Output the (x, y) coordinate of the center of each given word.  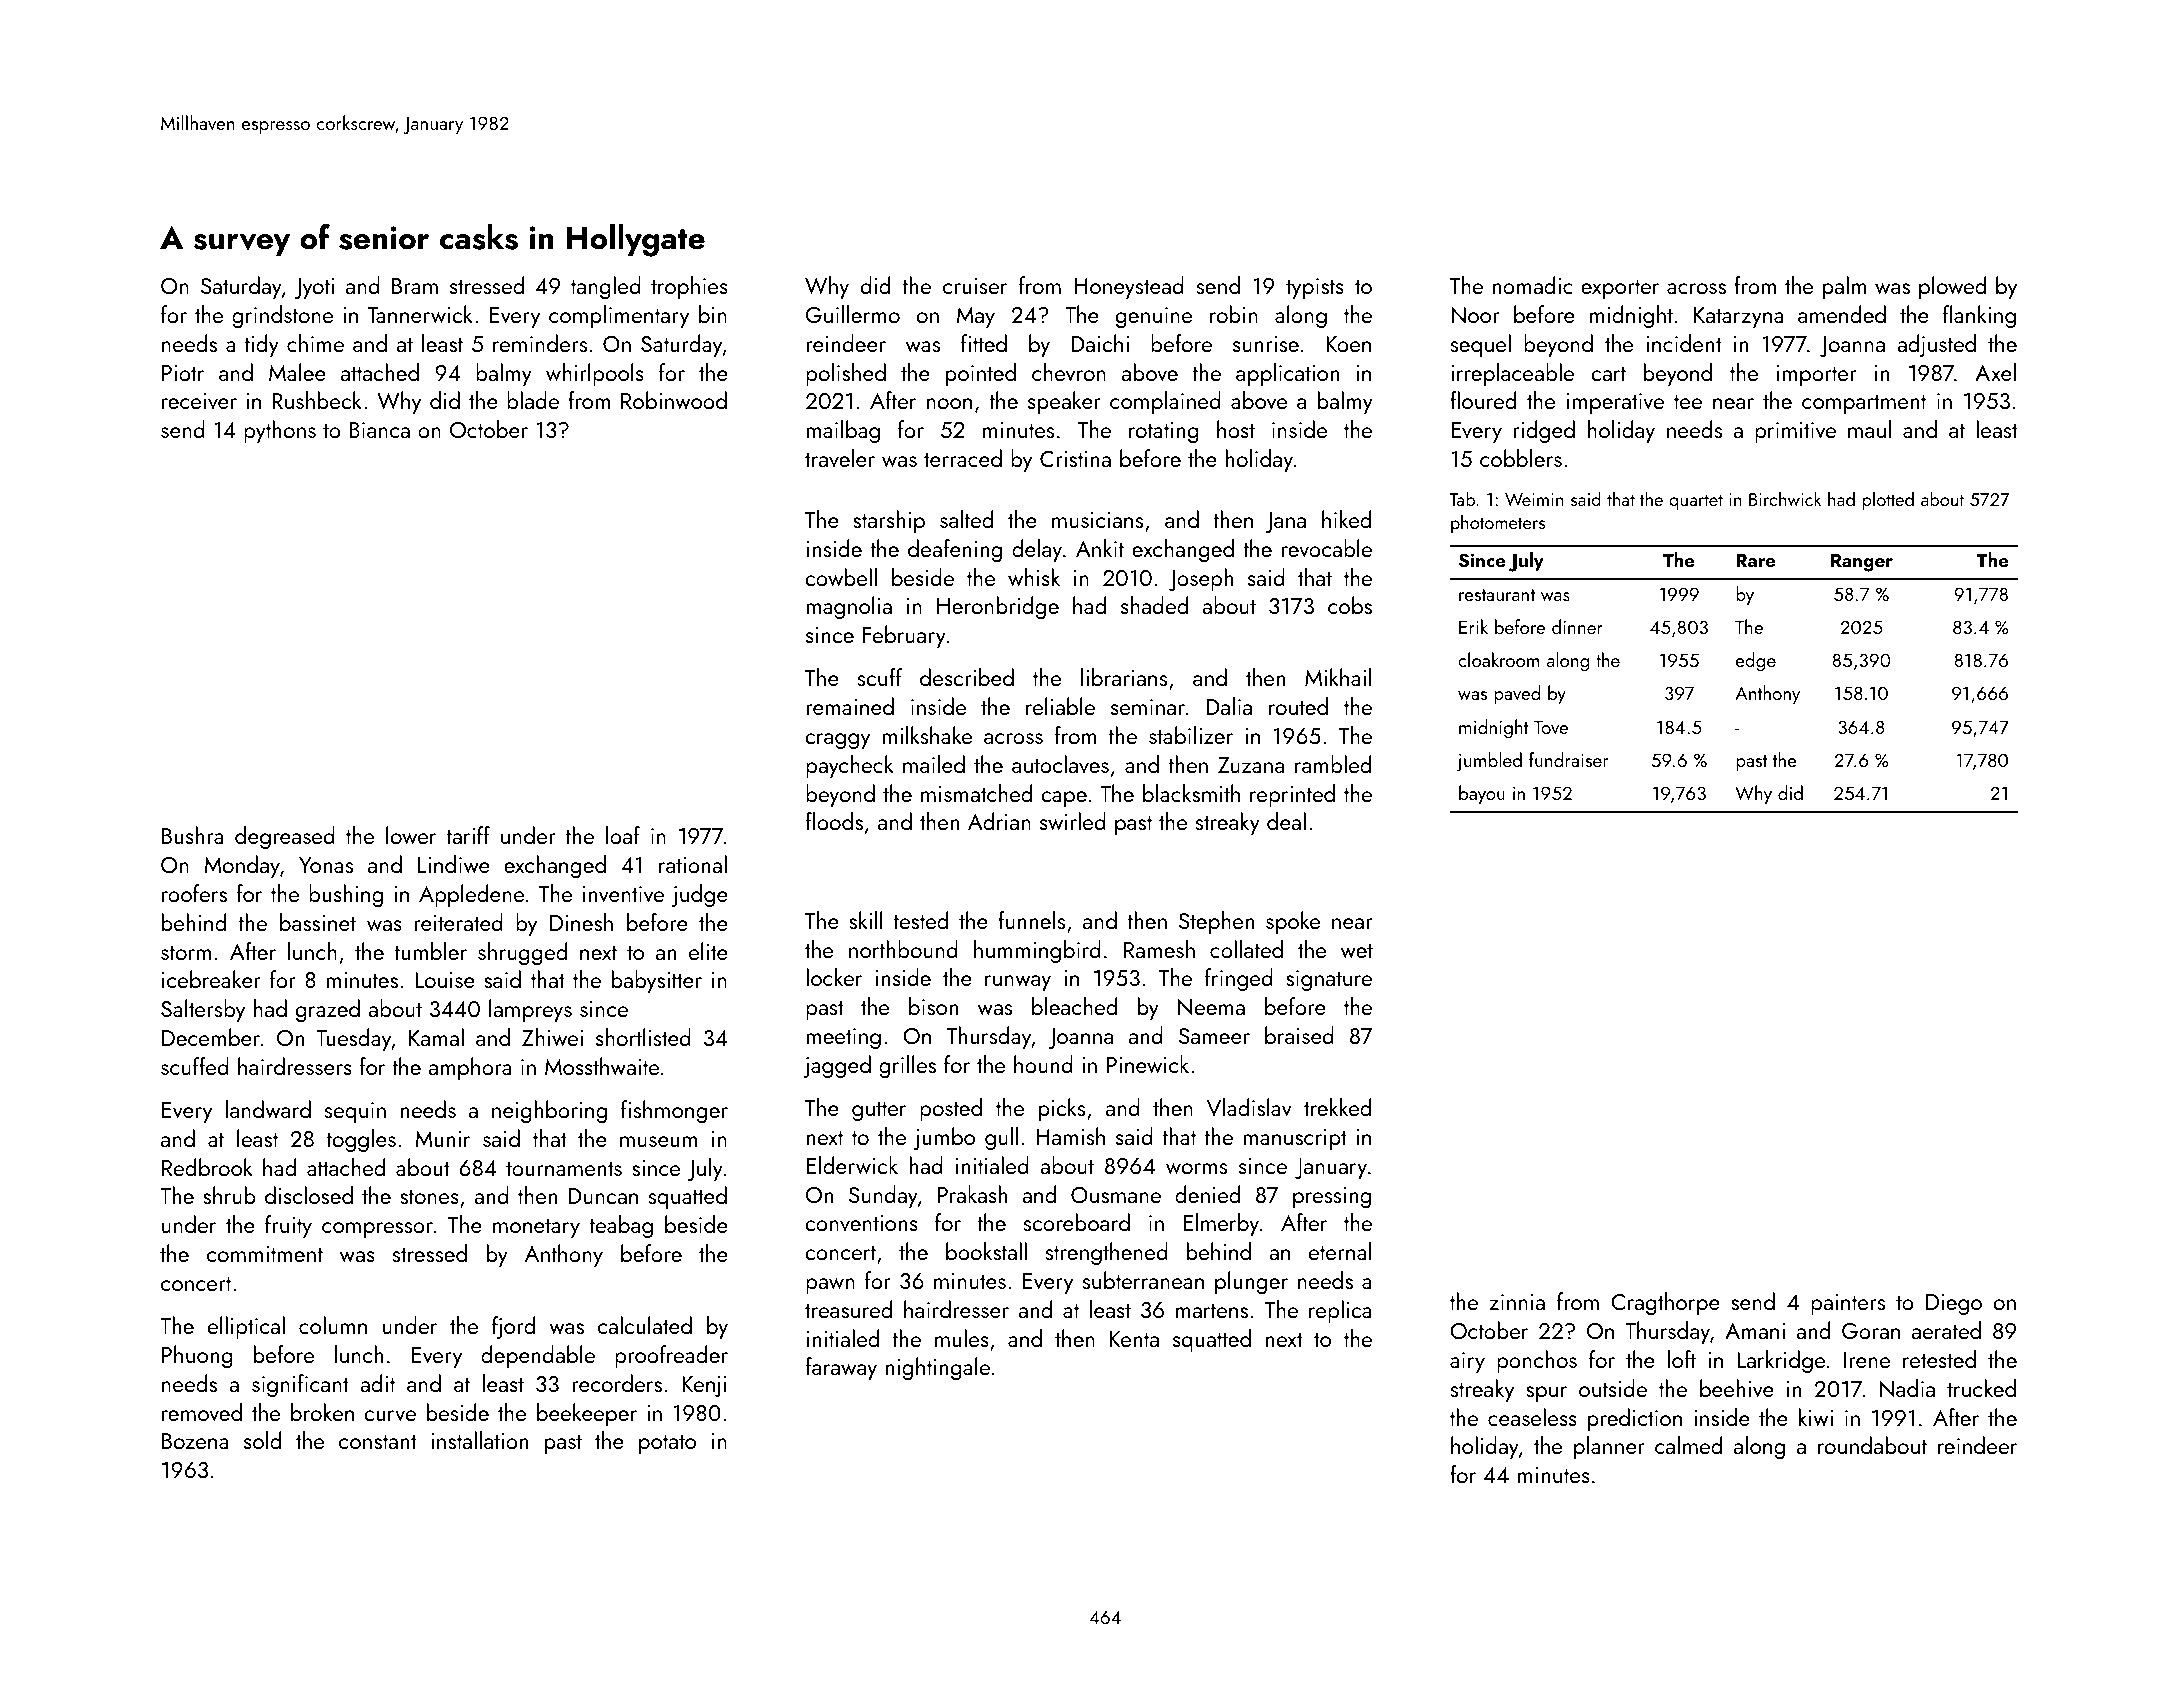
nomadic (1532, 285)
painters (1848, 1304)
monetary (536, 1228)
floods (834, 821)
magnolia (849, 607)
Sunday (883, 1196)
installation (479, 1440)
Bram (415, 286)
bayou (1482, 794)
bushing (346, 895)
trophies (689, 287)
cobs (1350, 605)
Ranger (1862, 562)
